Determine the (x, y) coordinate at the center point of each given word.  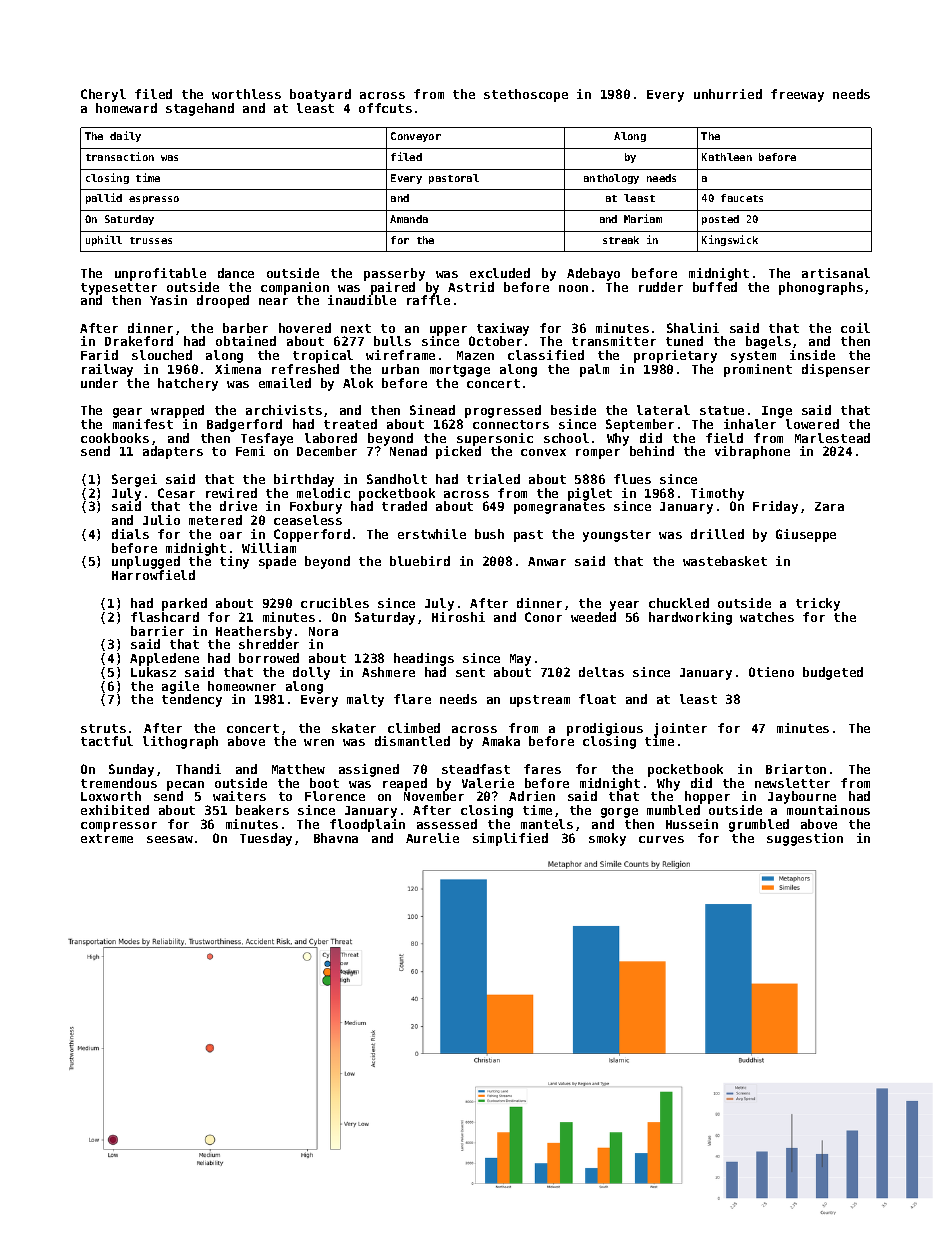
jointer (680, 729)
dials (130, 534)
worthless (246, 94)
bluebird (420, 561)
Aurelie (432, 838)
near (273, 301)
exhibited (115, 810)
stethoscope (526, 95)
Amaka (501, 741)
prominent (758, 370)
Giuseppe (806, 535)
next (356, 328)
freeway (797, 95)
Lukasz (153, 672)
